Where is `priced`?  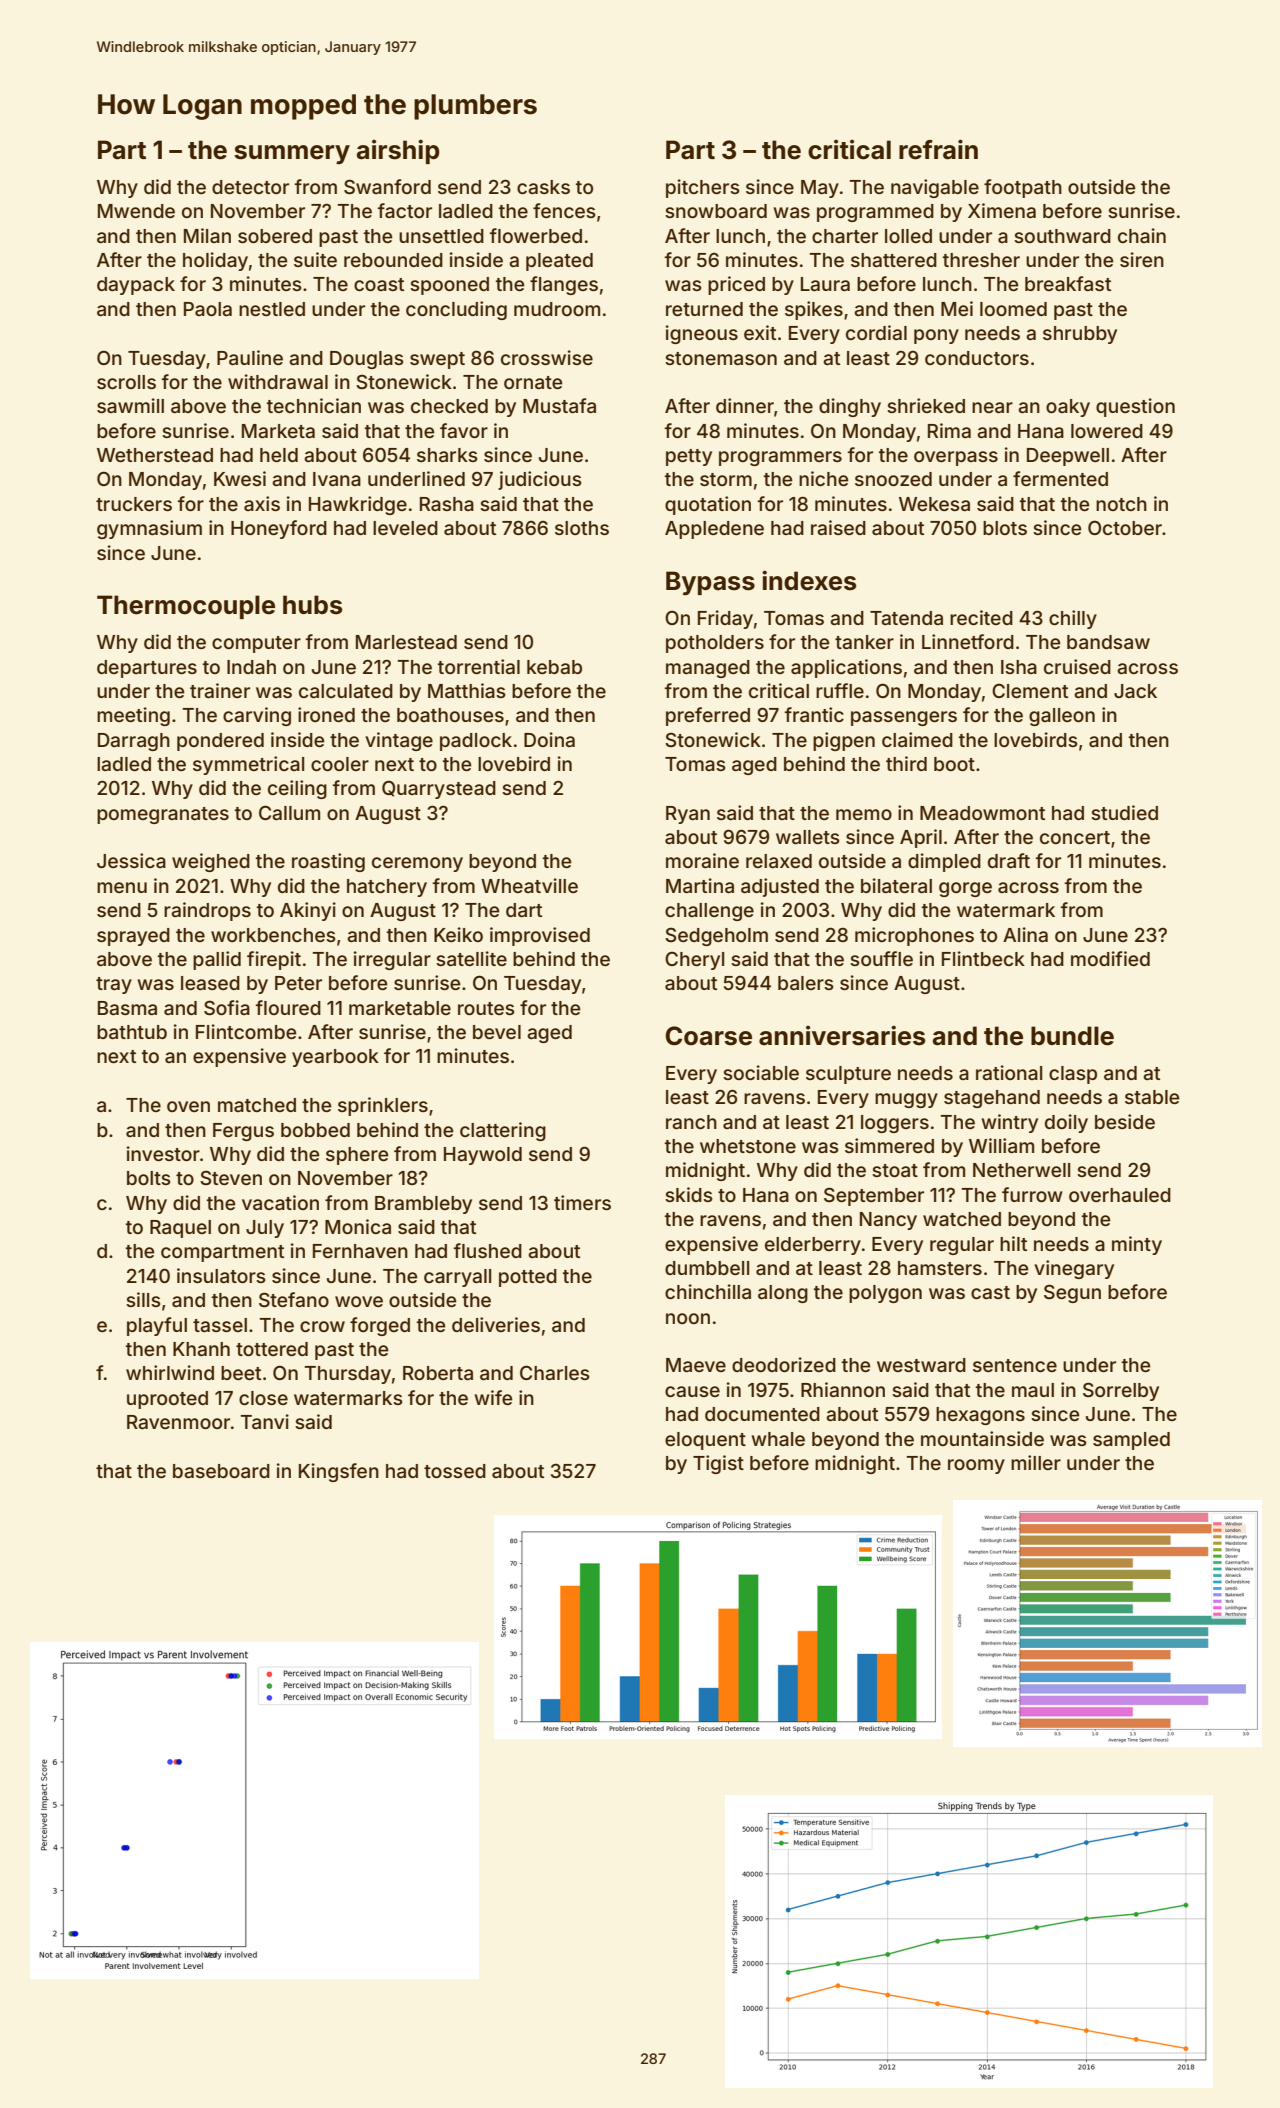
priced is located at coordinates (736, 285).
